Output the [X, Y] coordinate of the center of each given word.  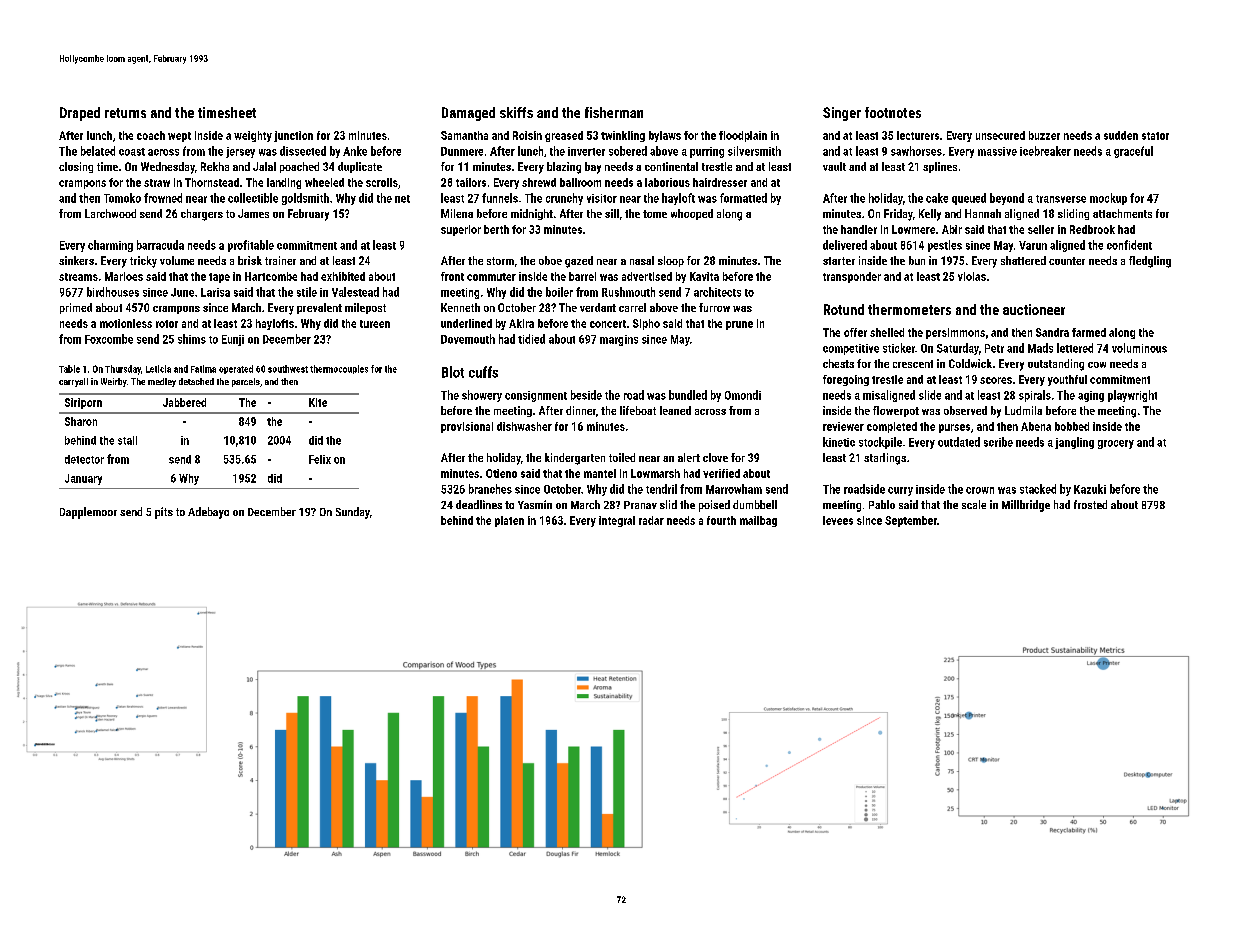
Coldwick [970, 363]
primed [76, 308]
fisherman [614, 112]
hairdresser [720, 182]
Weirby [114, 382]
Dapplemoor [88, 513]
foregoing [846, 380]
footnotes [893, 112]
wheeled [324, 182]
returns [125, 113]
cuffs [483, 372]
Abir [952, 229]
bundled [688, 395]
